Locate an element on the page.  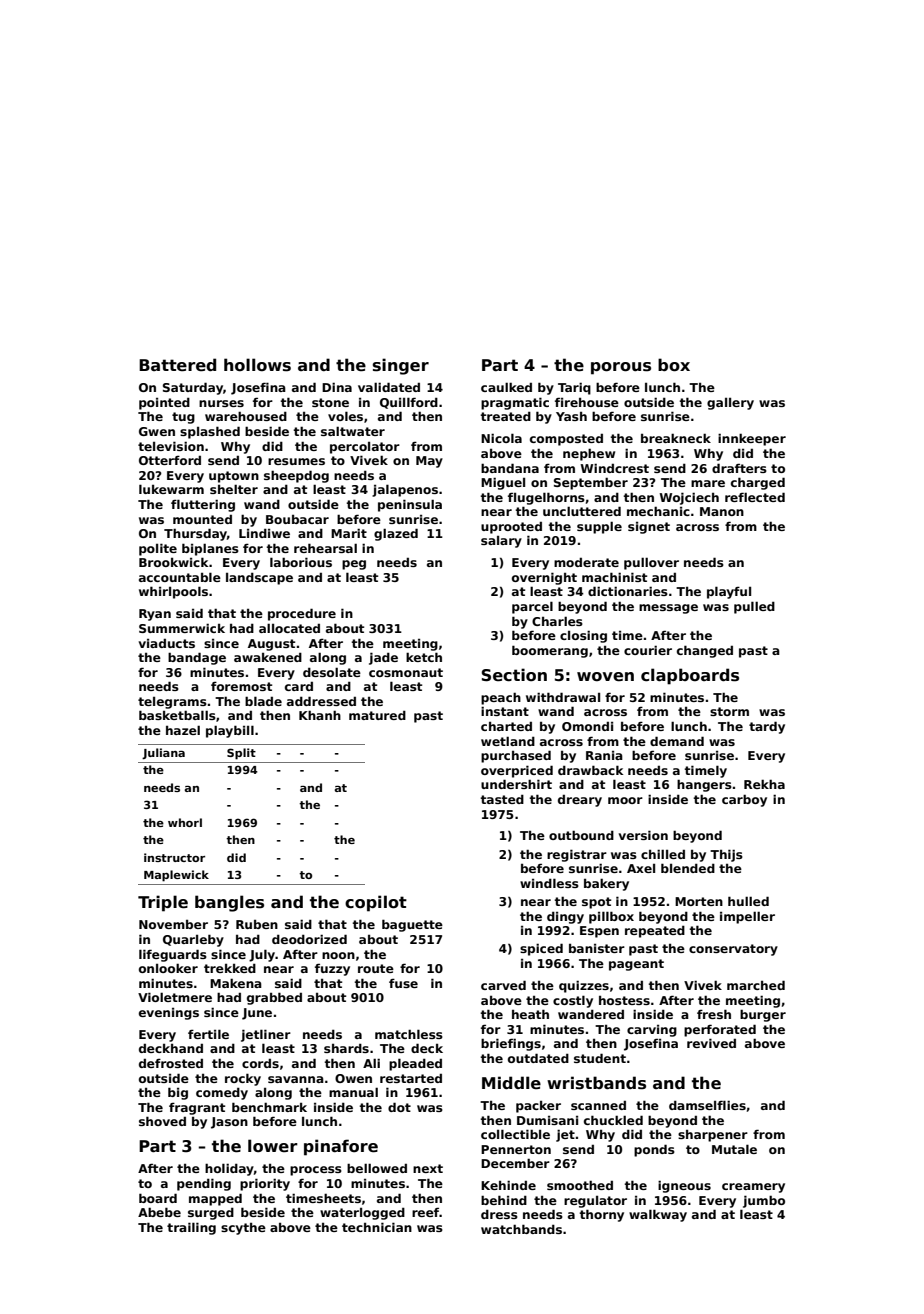
carboy is located at coordinates (744, 800).
